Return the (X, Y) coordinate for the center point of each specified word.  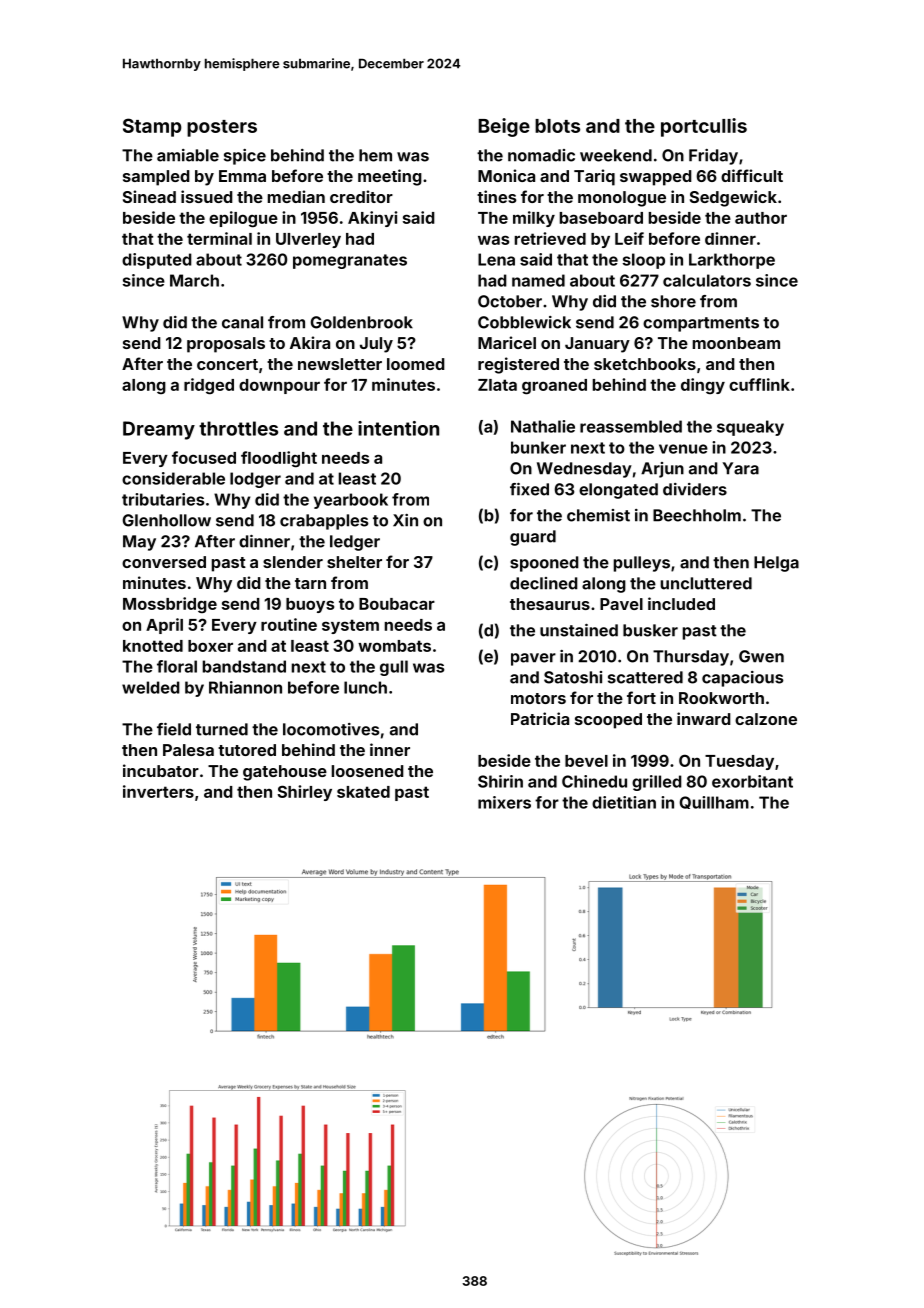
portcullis (704, 127)
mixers (504, 802)
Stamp (152, 127)
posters (222, 128)
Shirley (304, 793)
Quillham (714, 802)
